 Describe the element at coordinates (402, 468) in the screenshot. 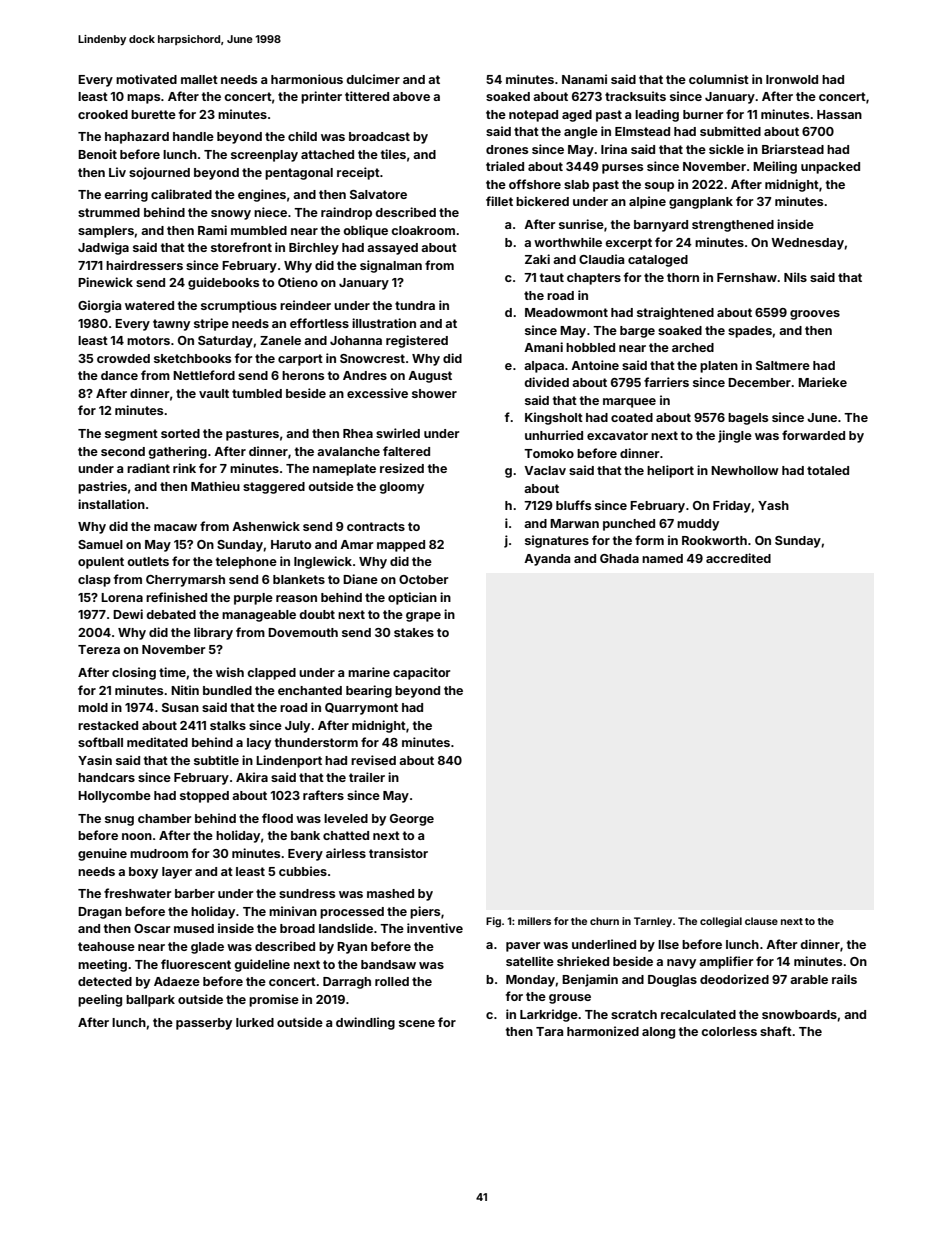

I see `resized` at that location.
